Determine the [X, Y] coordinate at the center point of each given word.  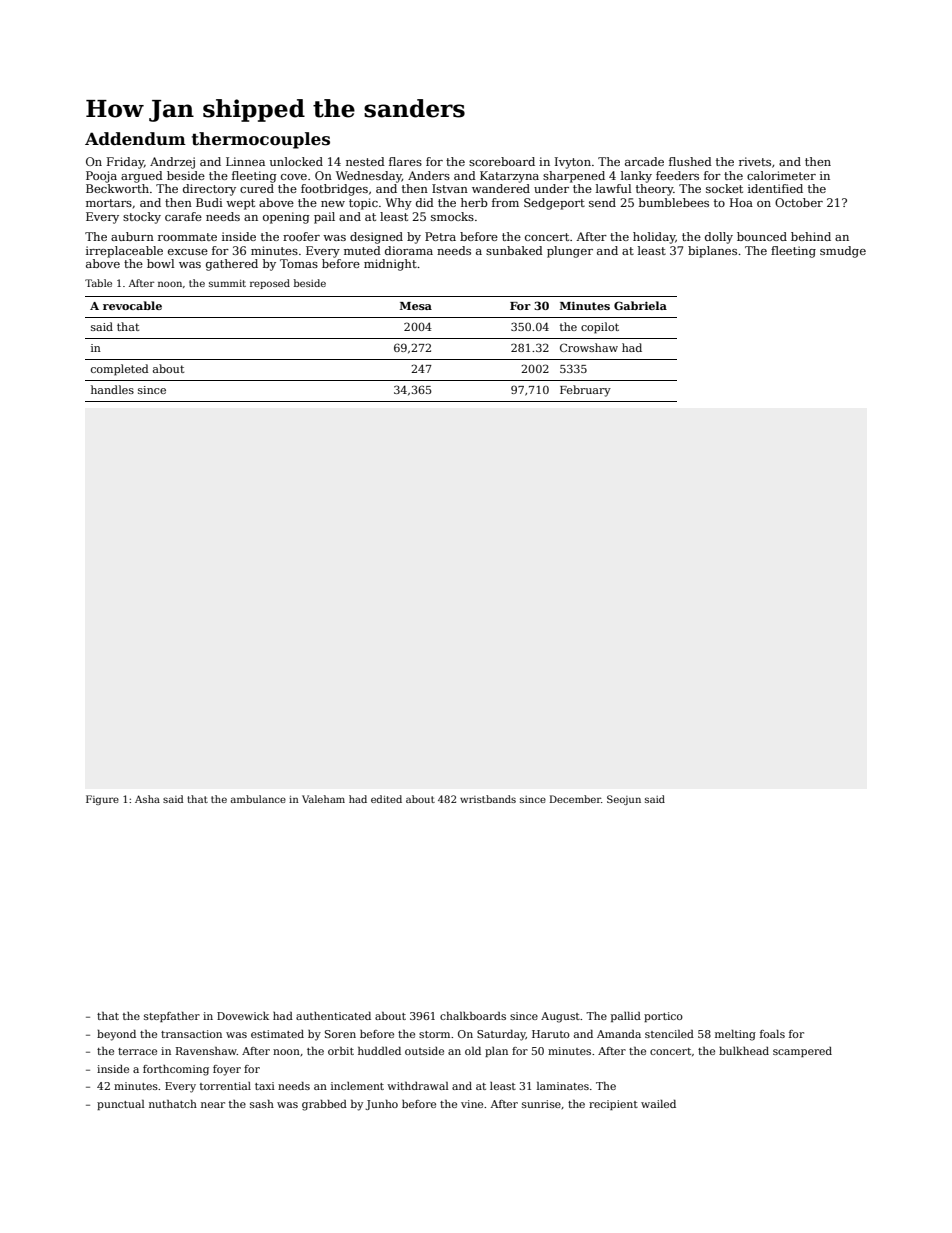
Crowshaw [589, 347]
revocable [132, 305]
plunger [570, 252]
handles [112, 389]
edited [386, 799]
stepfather [172, 1017]
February [585, 391]
